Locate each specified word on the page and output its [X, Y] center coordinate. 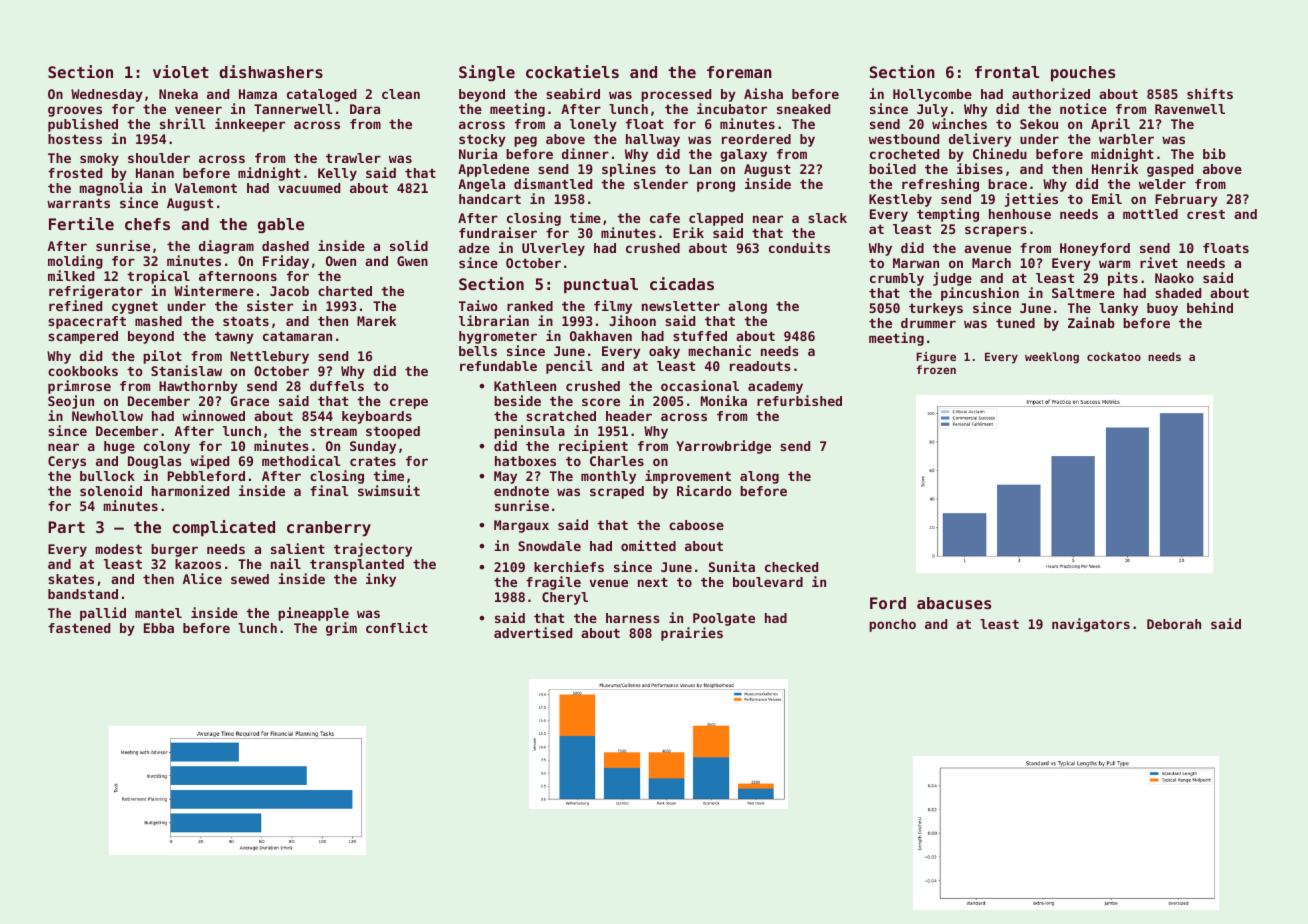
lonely [593, 125]
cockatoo [1114, 356]
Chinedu [1000, 153]
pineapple [313, 614]
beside [517, 400]
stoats [246, 321]
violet [181, 71]
